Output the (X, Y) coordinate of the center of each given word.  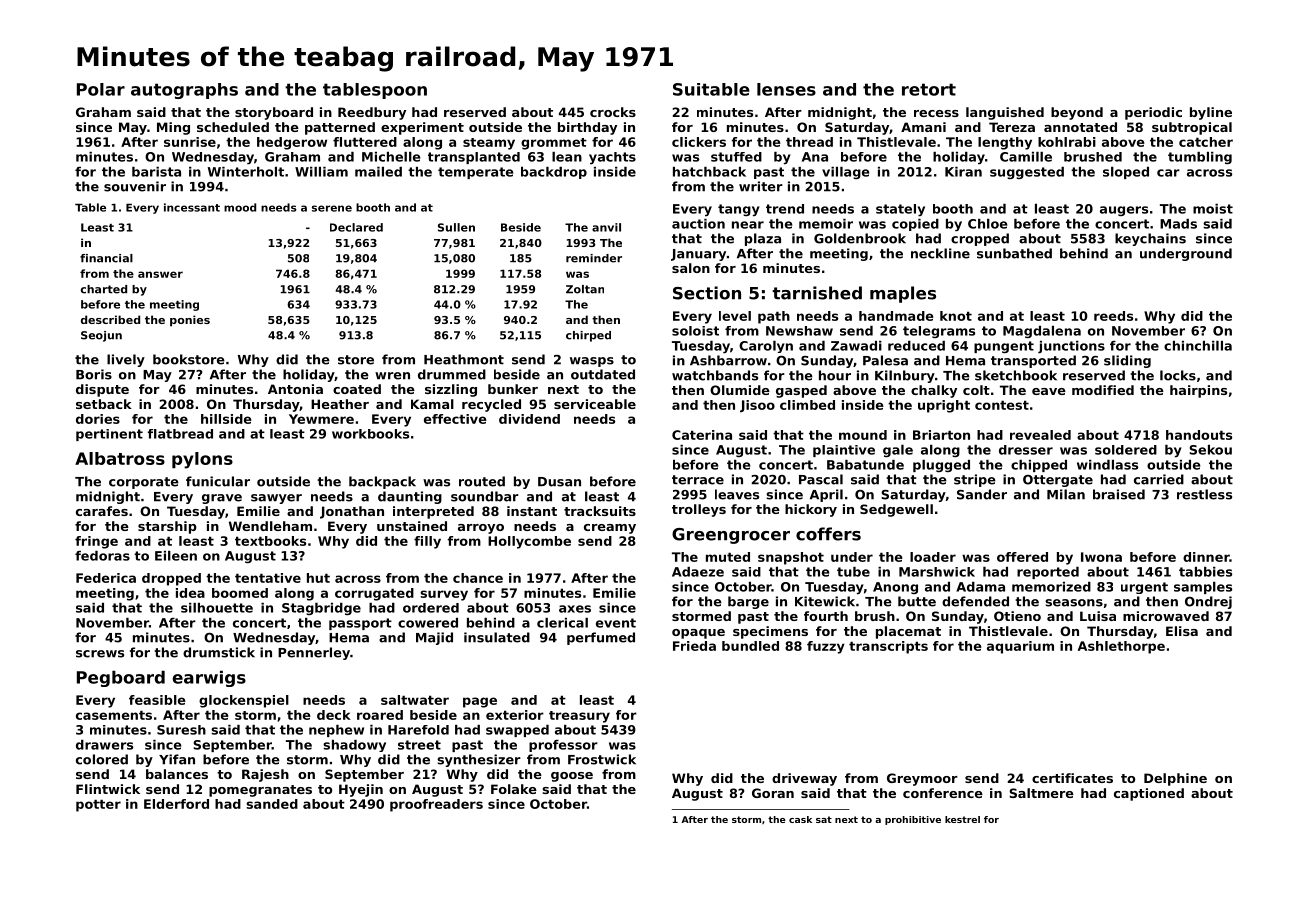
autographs (184, 91)
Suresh (181, 730)
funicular (218, 481)
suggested (1027, 173)
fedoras (102, 556)
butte (917, 601)
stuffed (736, 157)
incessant (192, 207)
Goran (773, 793)
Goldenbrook (860, 238)
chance (478, 578)
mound (863, 435)
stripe (975, 480)
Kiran (963, 172)
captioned (1149, 794)
